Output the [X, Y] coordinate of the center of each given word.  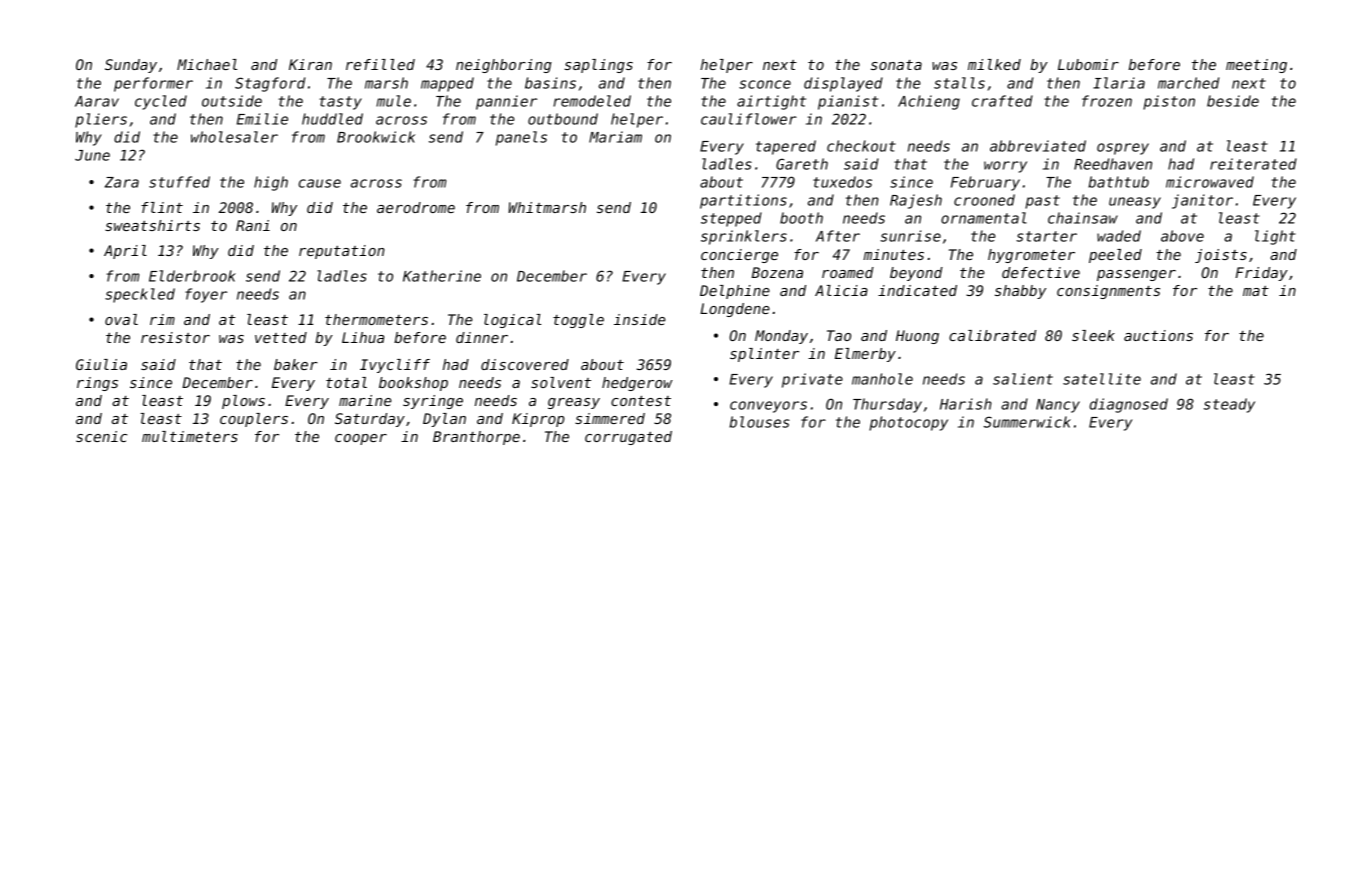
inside [639, 319]
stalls [959, 83]
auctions [1158, 335]
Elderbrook [192, 276]
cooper [361, 439]
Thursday [887, 405]
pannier [506, 102]
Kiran [310, 64]
